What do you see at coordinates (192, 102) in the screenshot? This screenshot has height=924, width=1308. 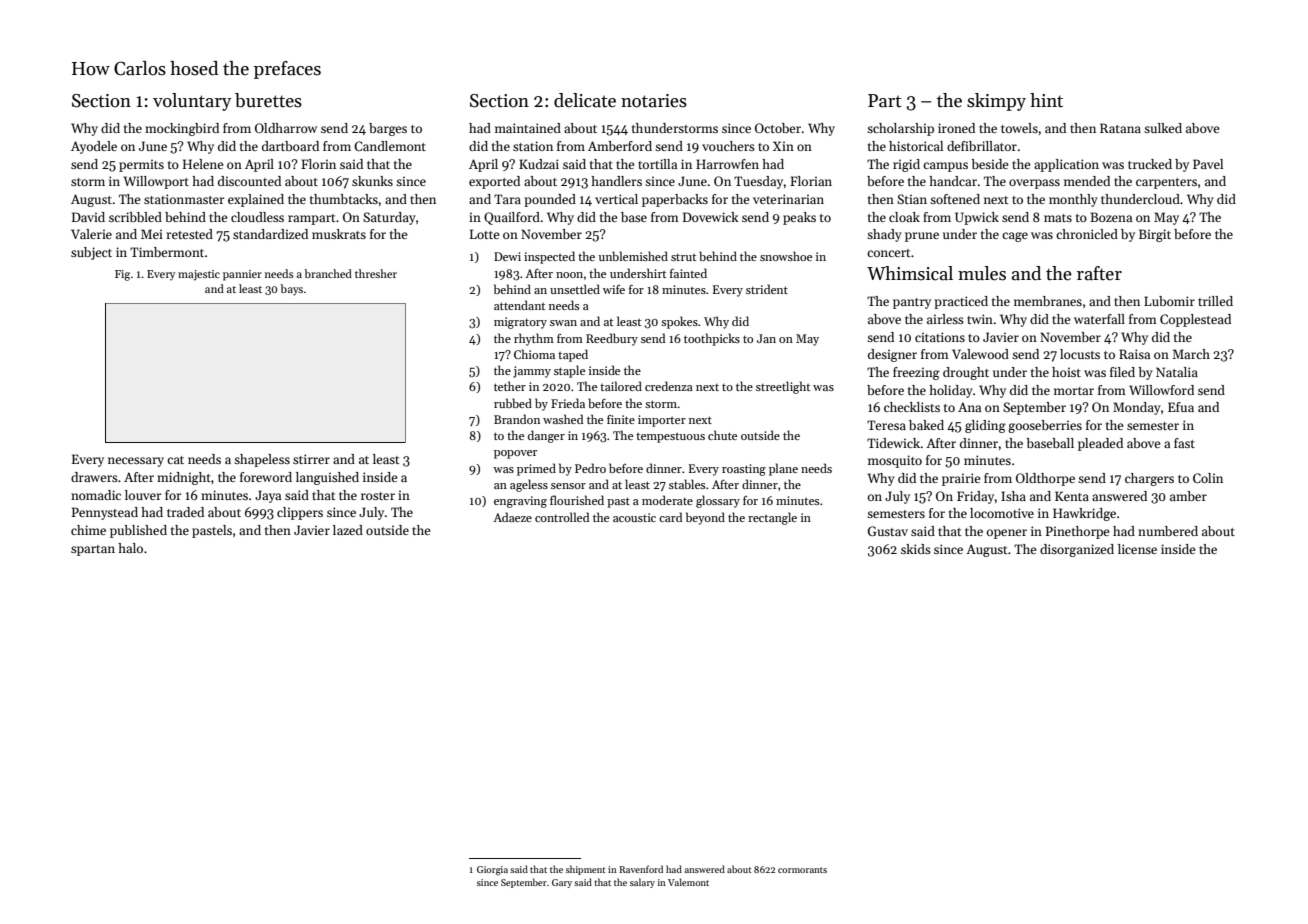 I see `voluntary` at bounding box center [192, 102].
